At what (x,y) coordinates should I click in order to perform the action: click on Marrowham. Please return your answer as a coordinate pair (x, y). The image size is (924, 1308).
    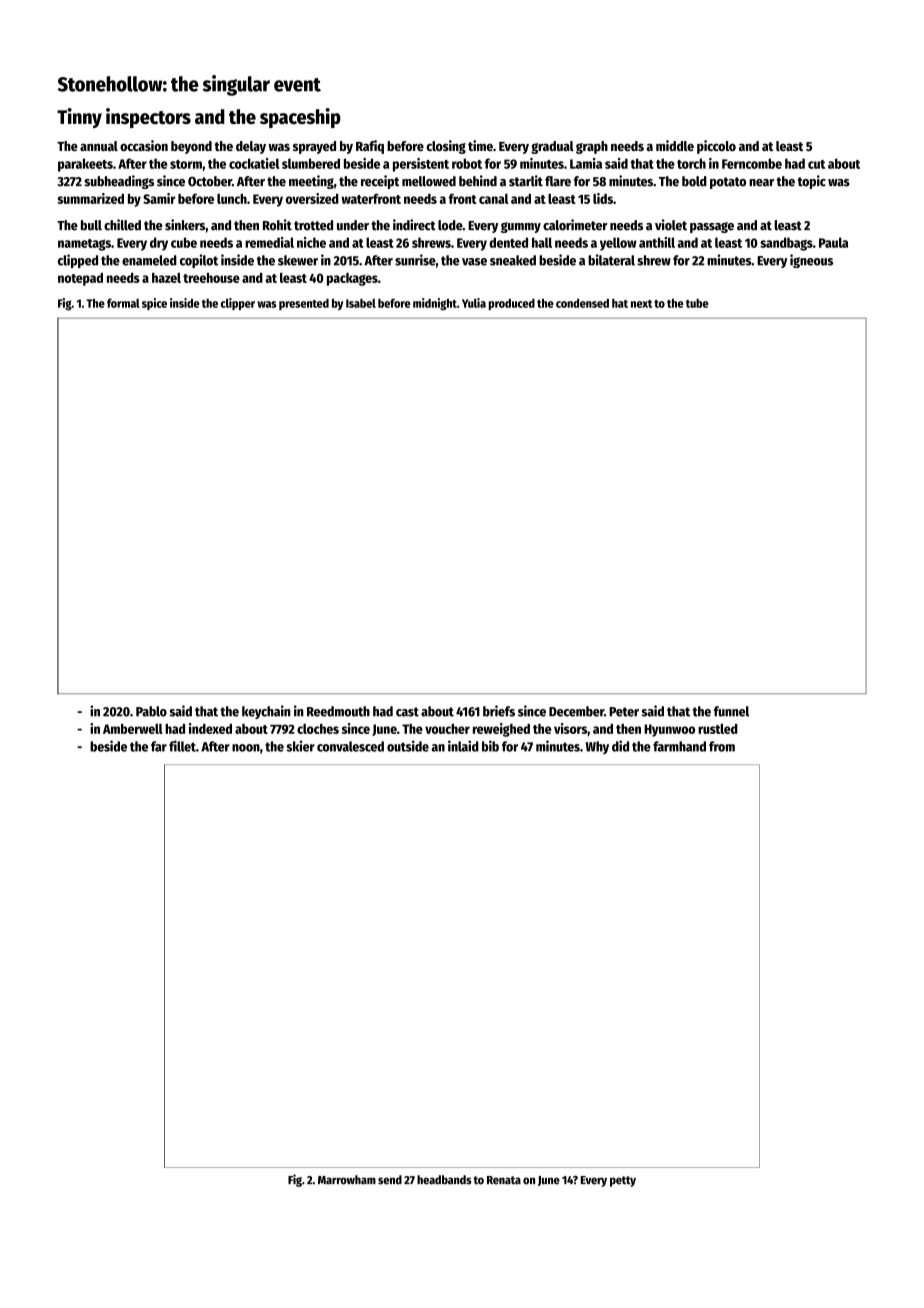
    Looking at the image, I should click on (347, 1180).
